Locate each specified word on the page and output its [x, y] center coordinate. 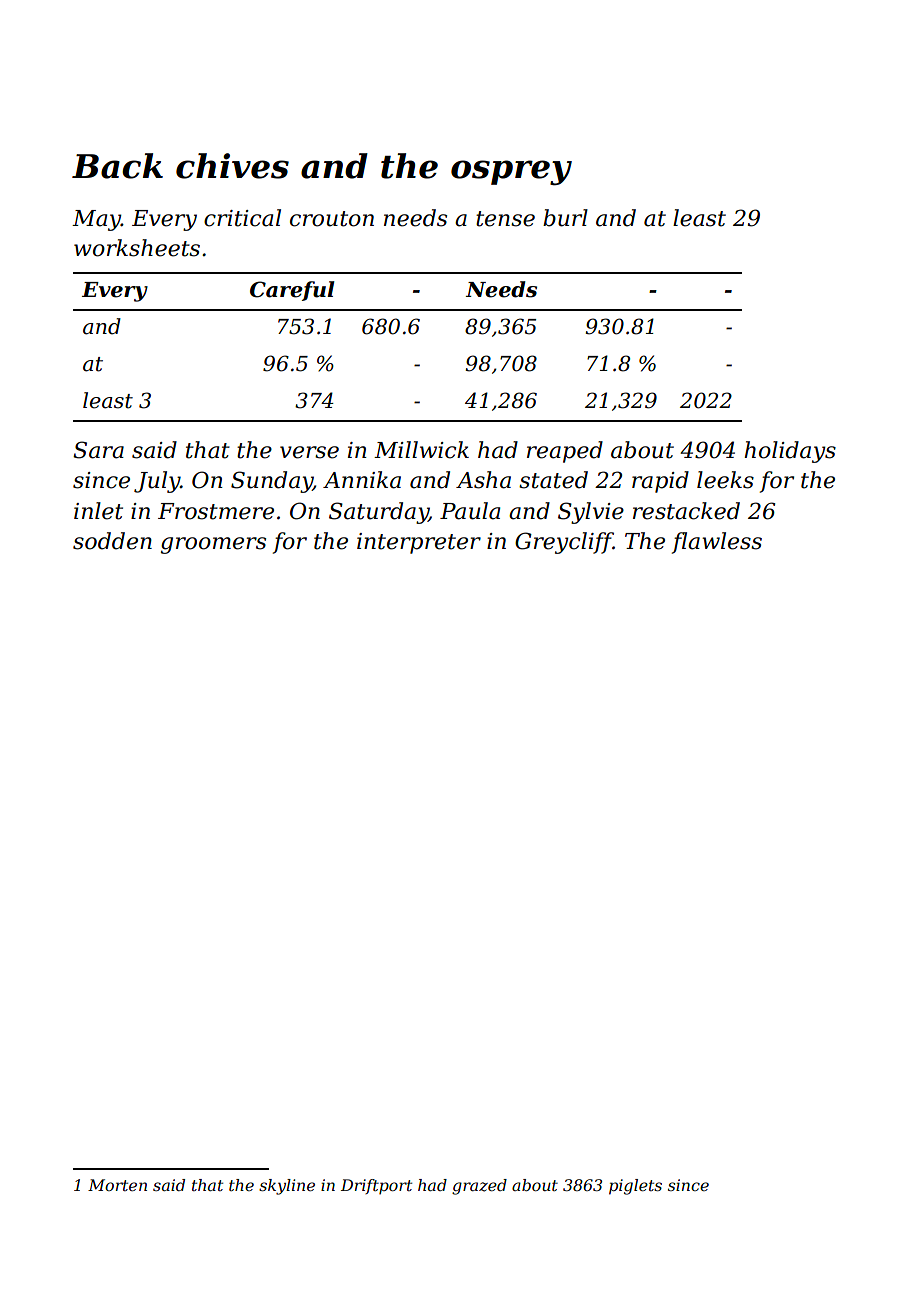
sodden [112, 541]
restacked [686, 511]
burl [565, 218]
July [157, 482]
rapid [660, 482]
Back [117, 166]
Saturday [379, 513]
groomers [213, 545]
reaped [565, 452]
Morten [117, 1185]
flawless [717, 543]
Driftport [376, 1187]
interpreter [419, 543]
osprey [511, 172]
